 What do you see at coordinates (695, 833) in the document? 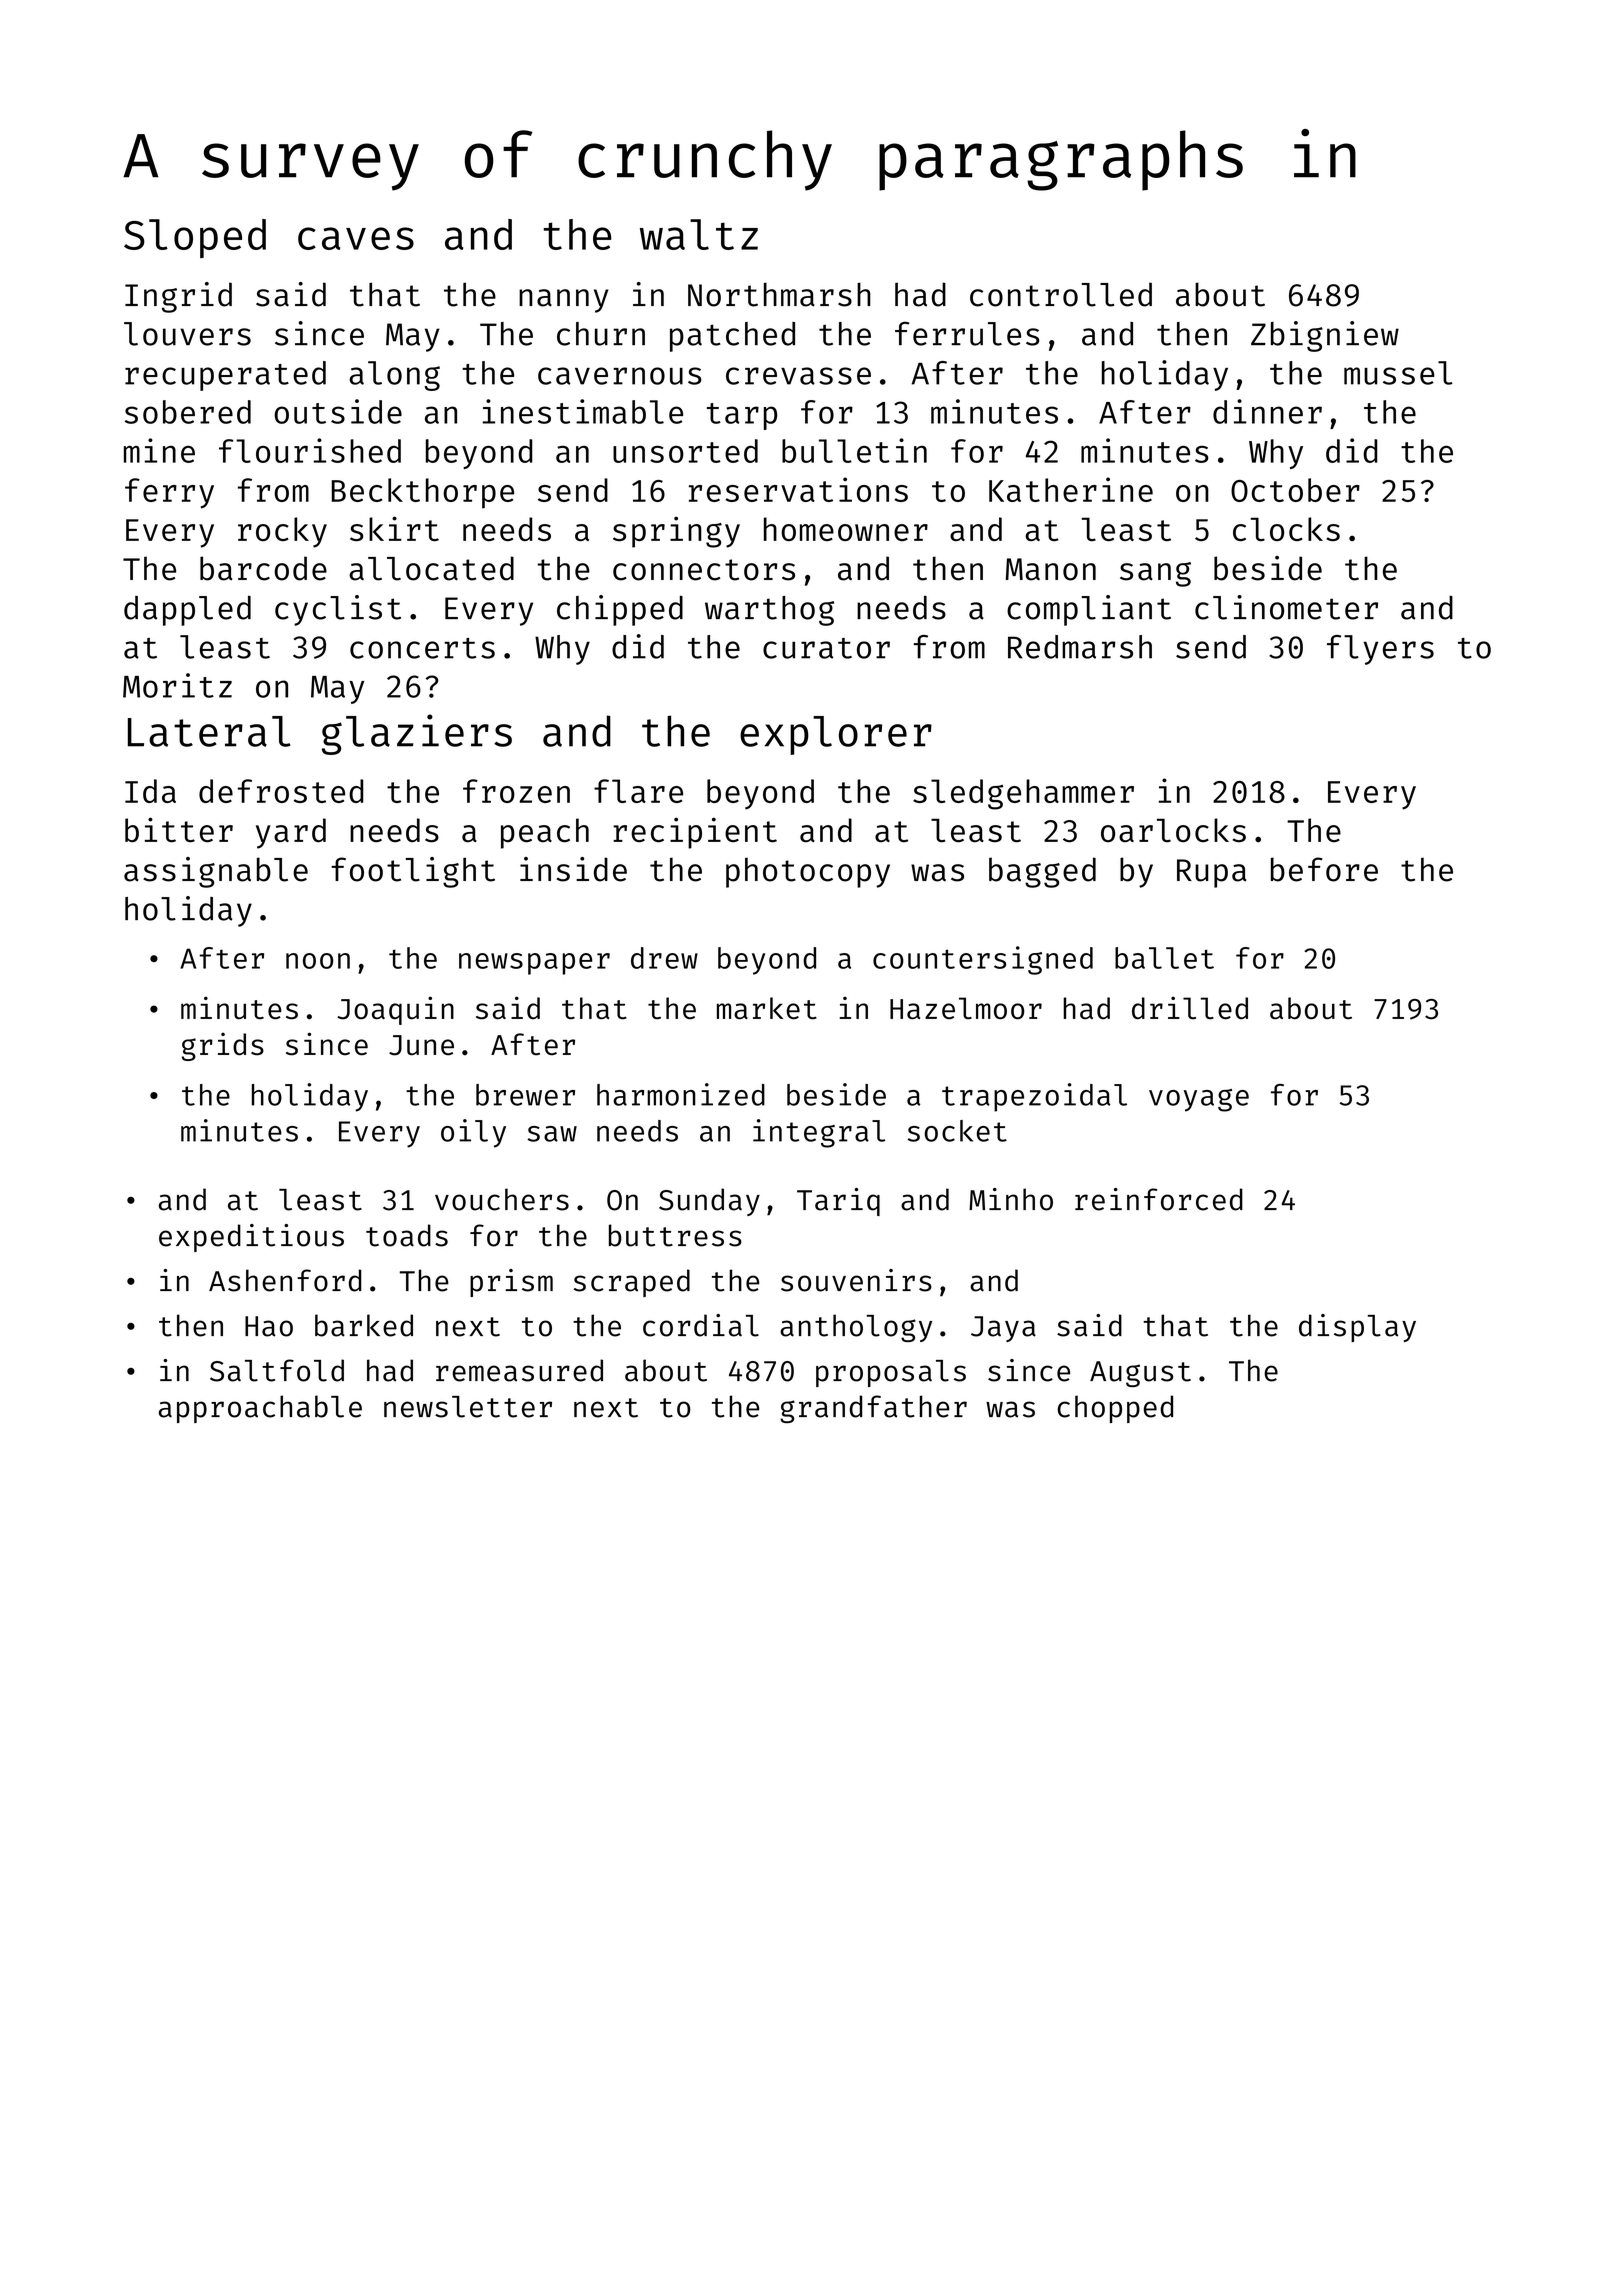
I see `recipient` at bounding box center [695, 833].
